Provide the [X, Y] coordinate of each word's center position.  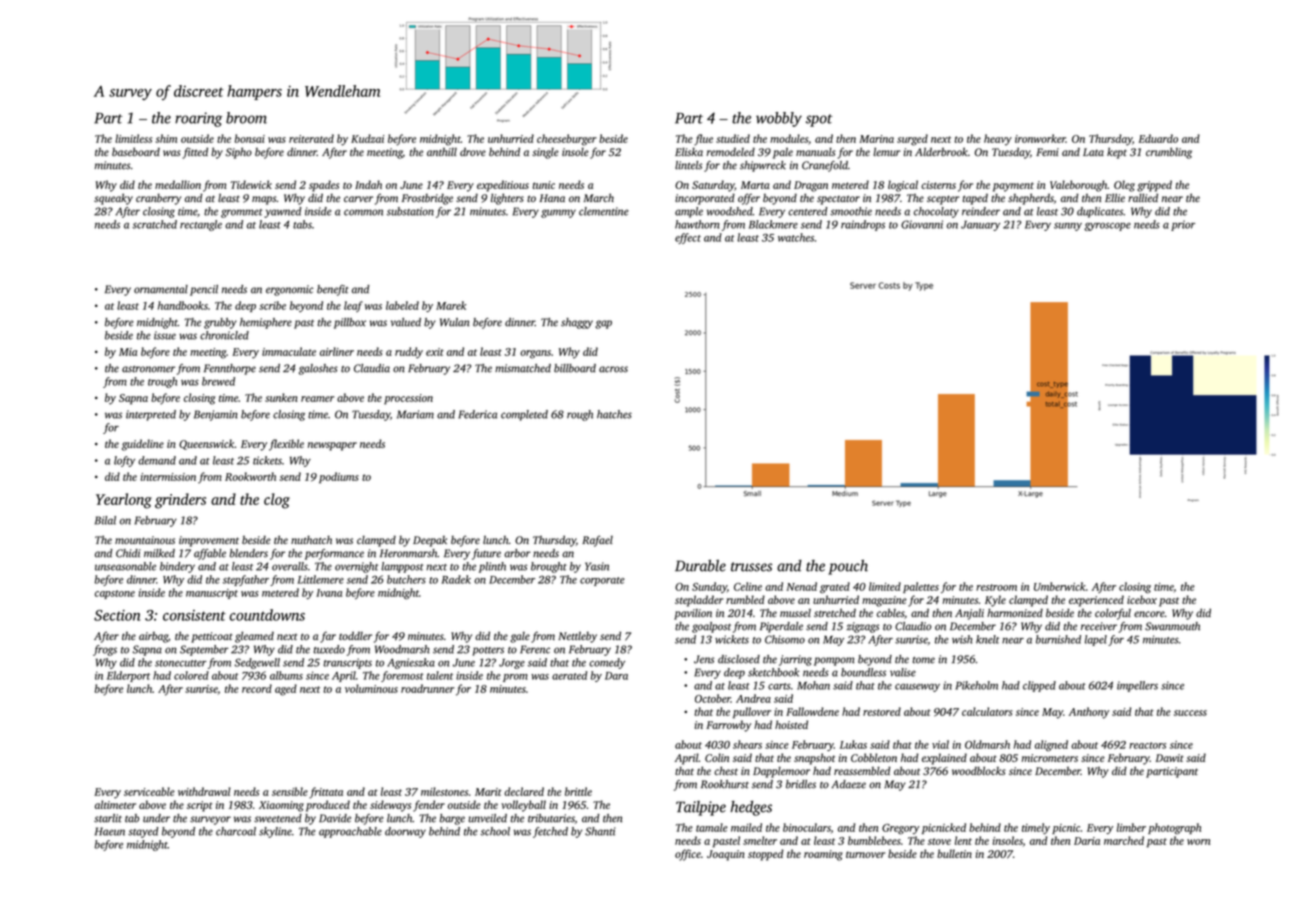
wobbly [779, 119]
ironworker [1040, 138]
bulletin [954, 853]
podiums [339, 478]
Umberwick [1060, 586]
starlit [108, 818]
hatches [614, 414]
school [495, 831]
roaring [198, 119]
